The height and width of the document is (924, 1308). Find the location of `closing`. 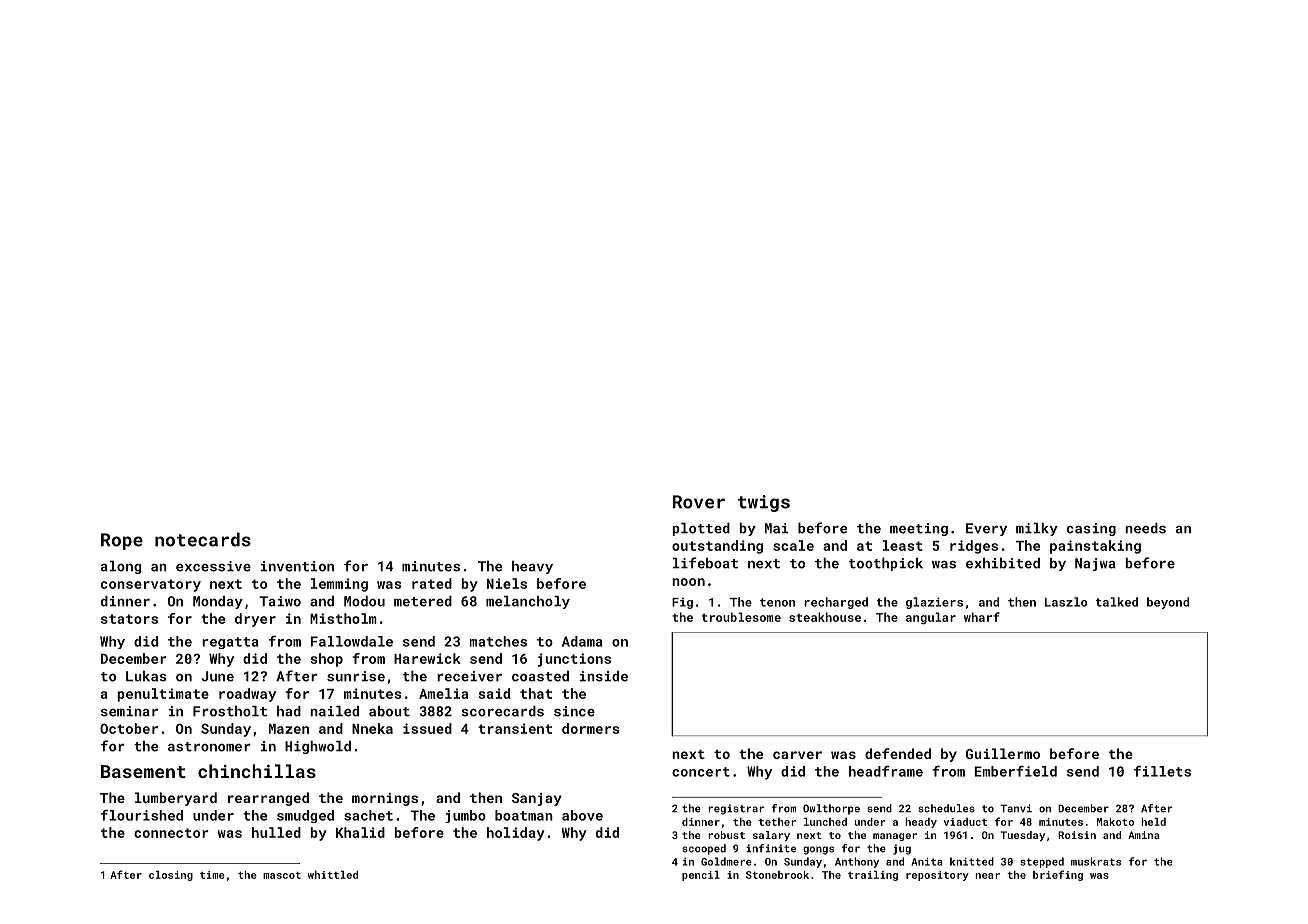

closing is located at coordinates (171, 876).
